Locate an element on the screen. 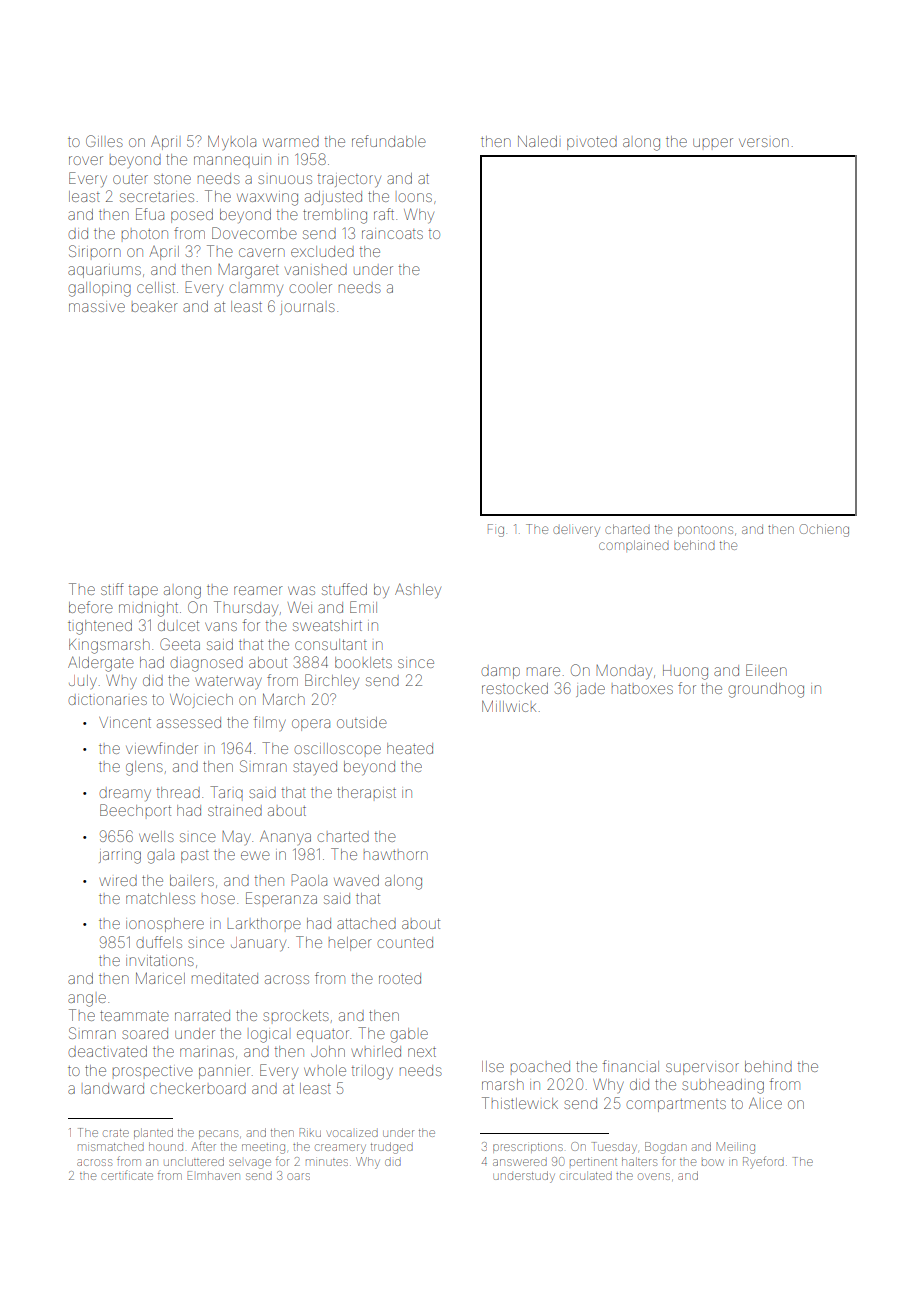 This screenshot has height=1314, width=924. financial is located at coordinates (631, 1066).
